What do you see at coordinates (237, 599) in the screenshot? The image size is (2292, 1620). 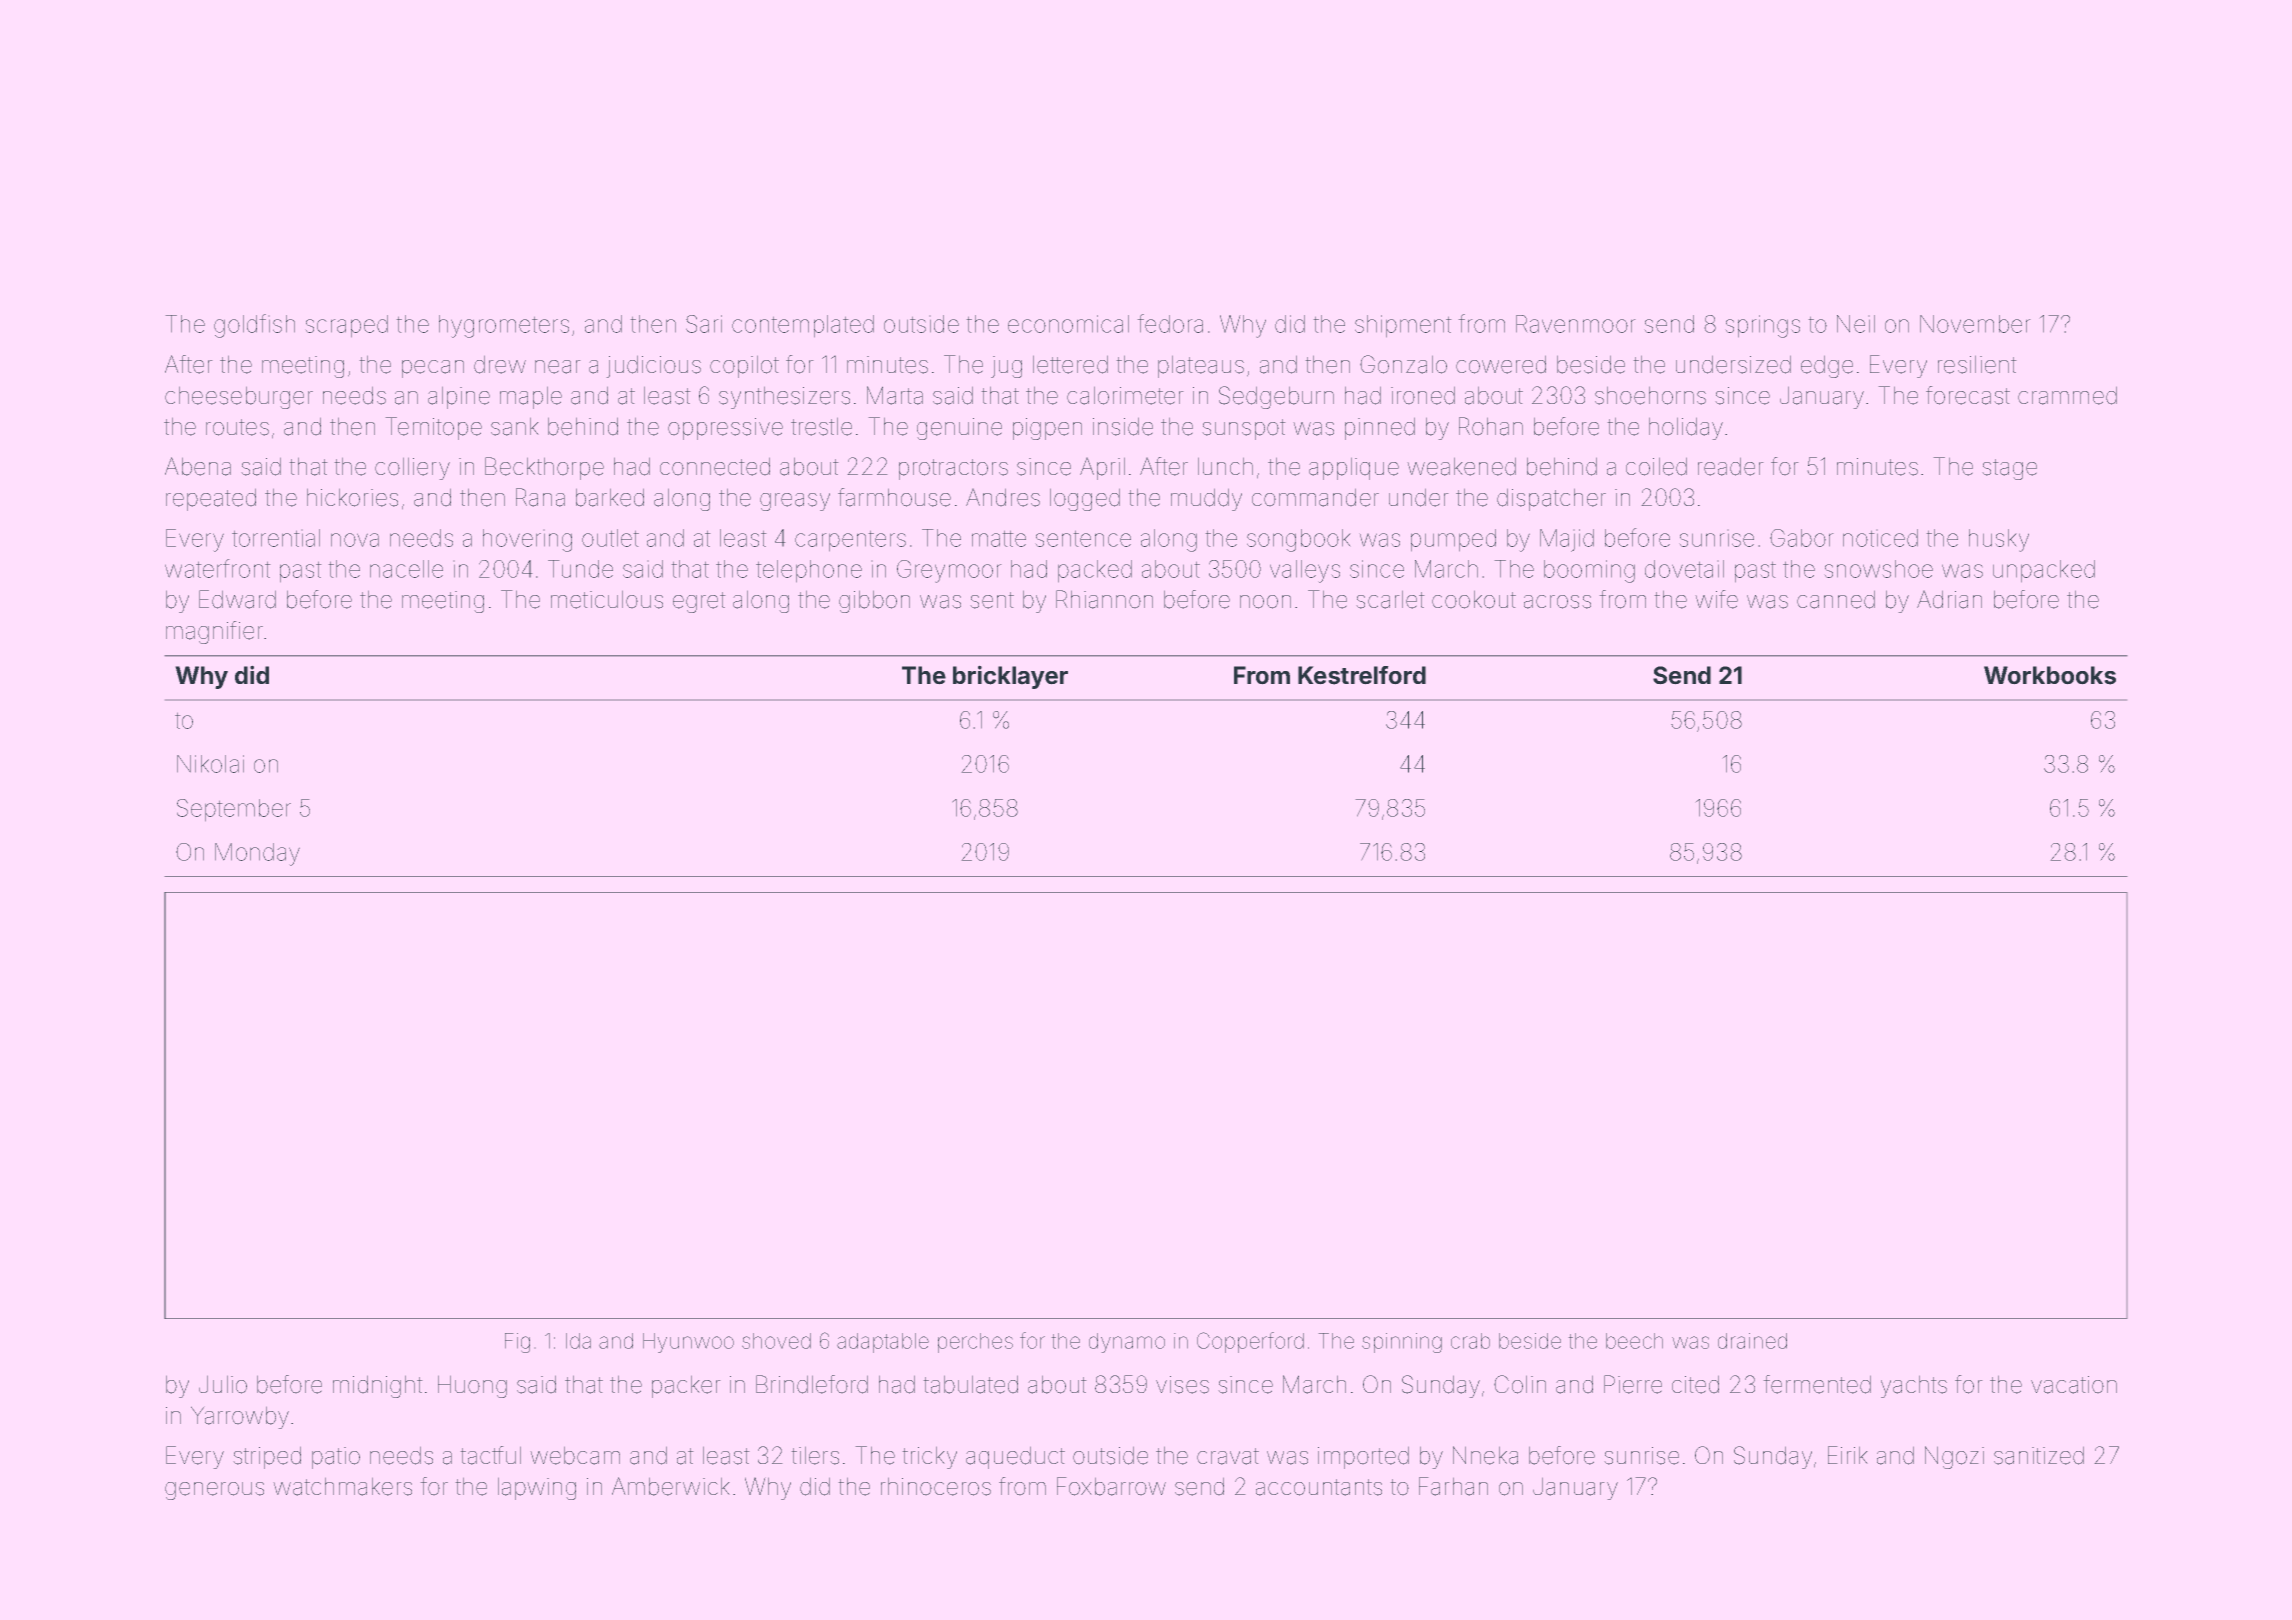 I see `Edward` at bounding box center [237, 599].
